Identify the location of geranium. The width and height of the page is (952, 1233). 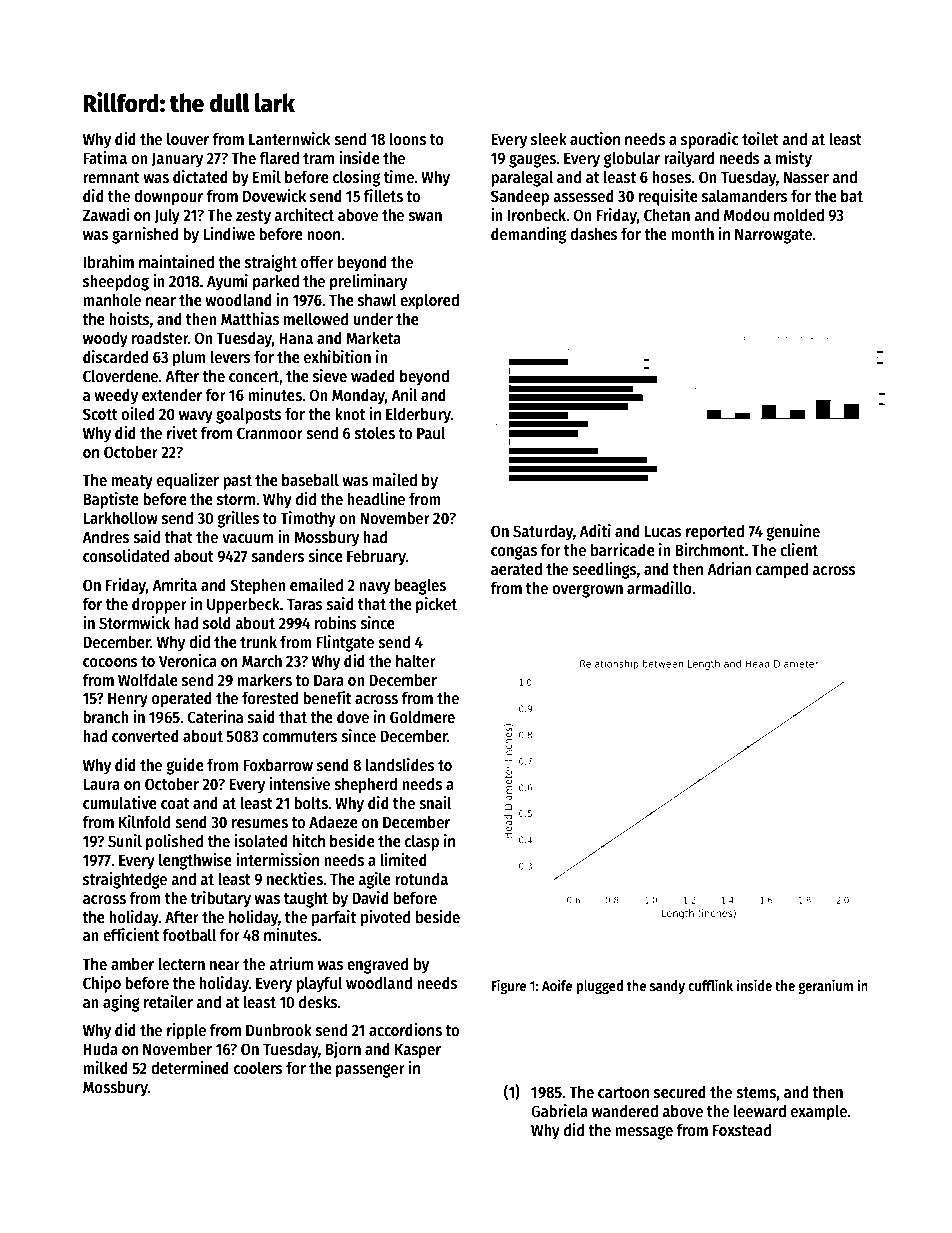
(825, 986).
